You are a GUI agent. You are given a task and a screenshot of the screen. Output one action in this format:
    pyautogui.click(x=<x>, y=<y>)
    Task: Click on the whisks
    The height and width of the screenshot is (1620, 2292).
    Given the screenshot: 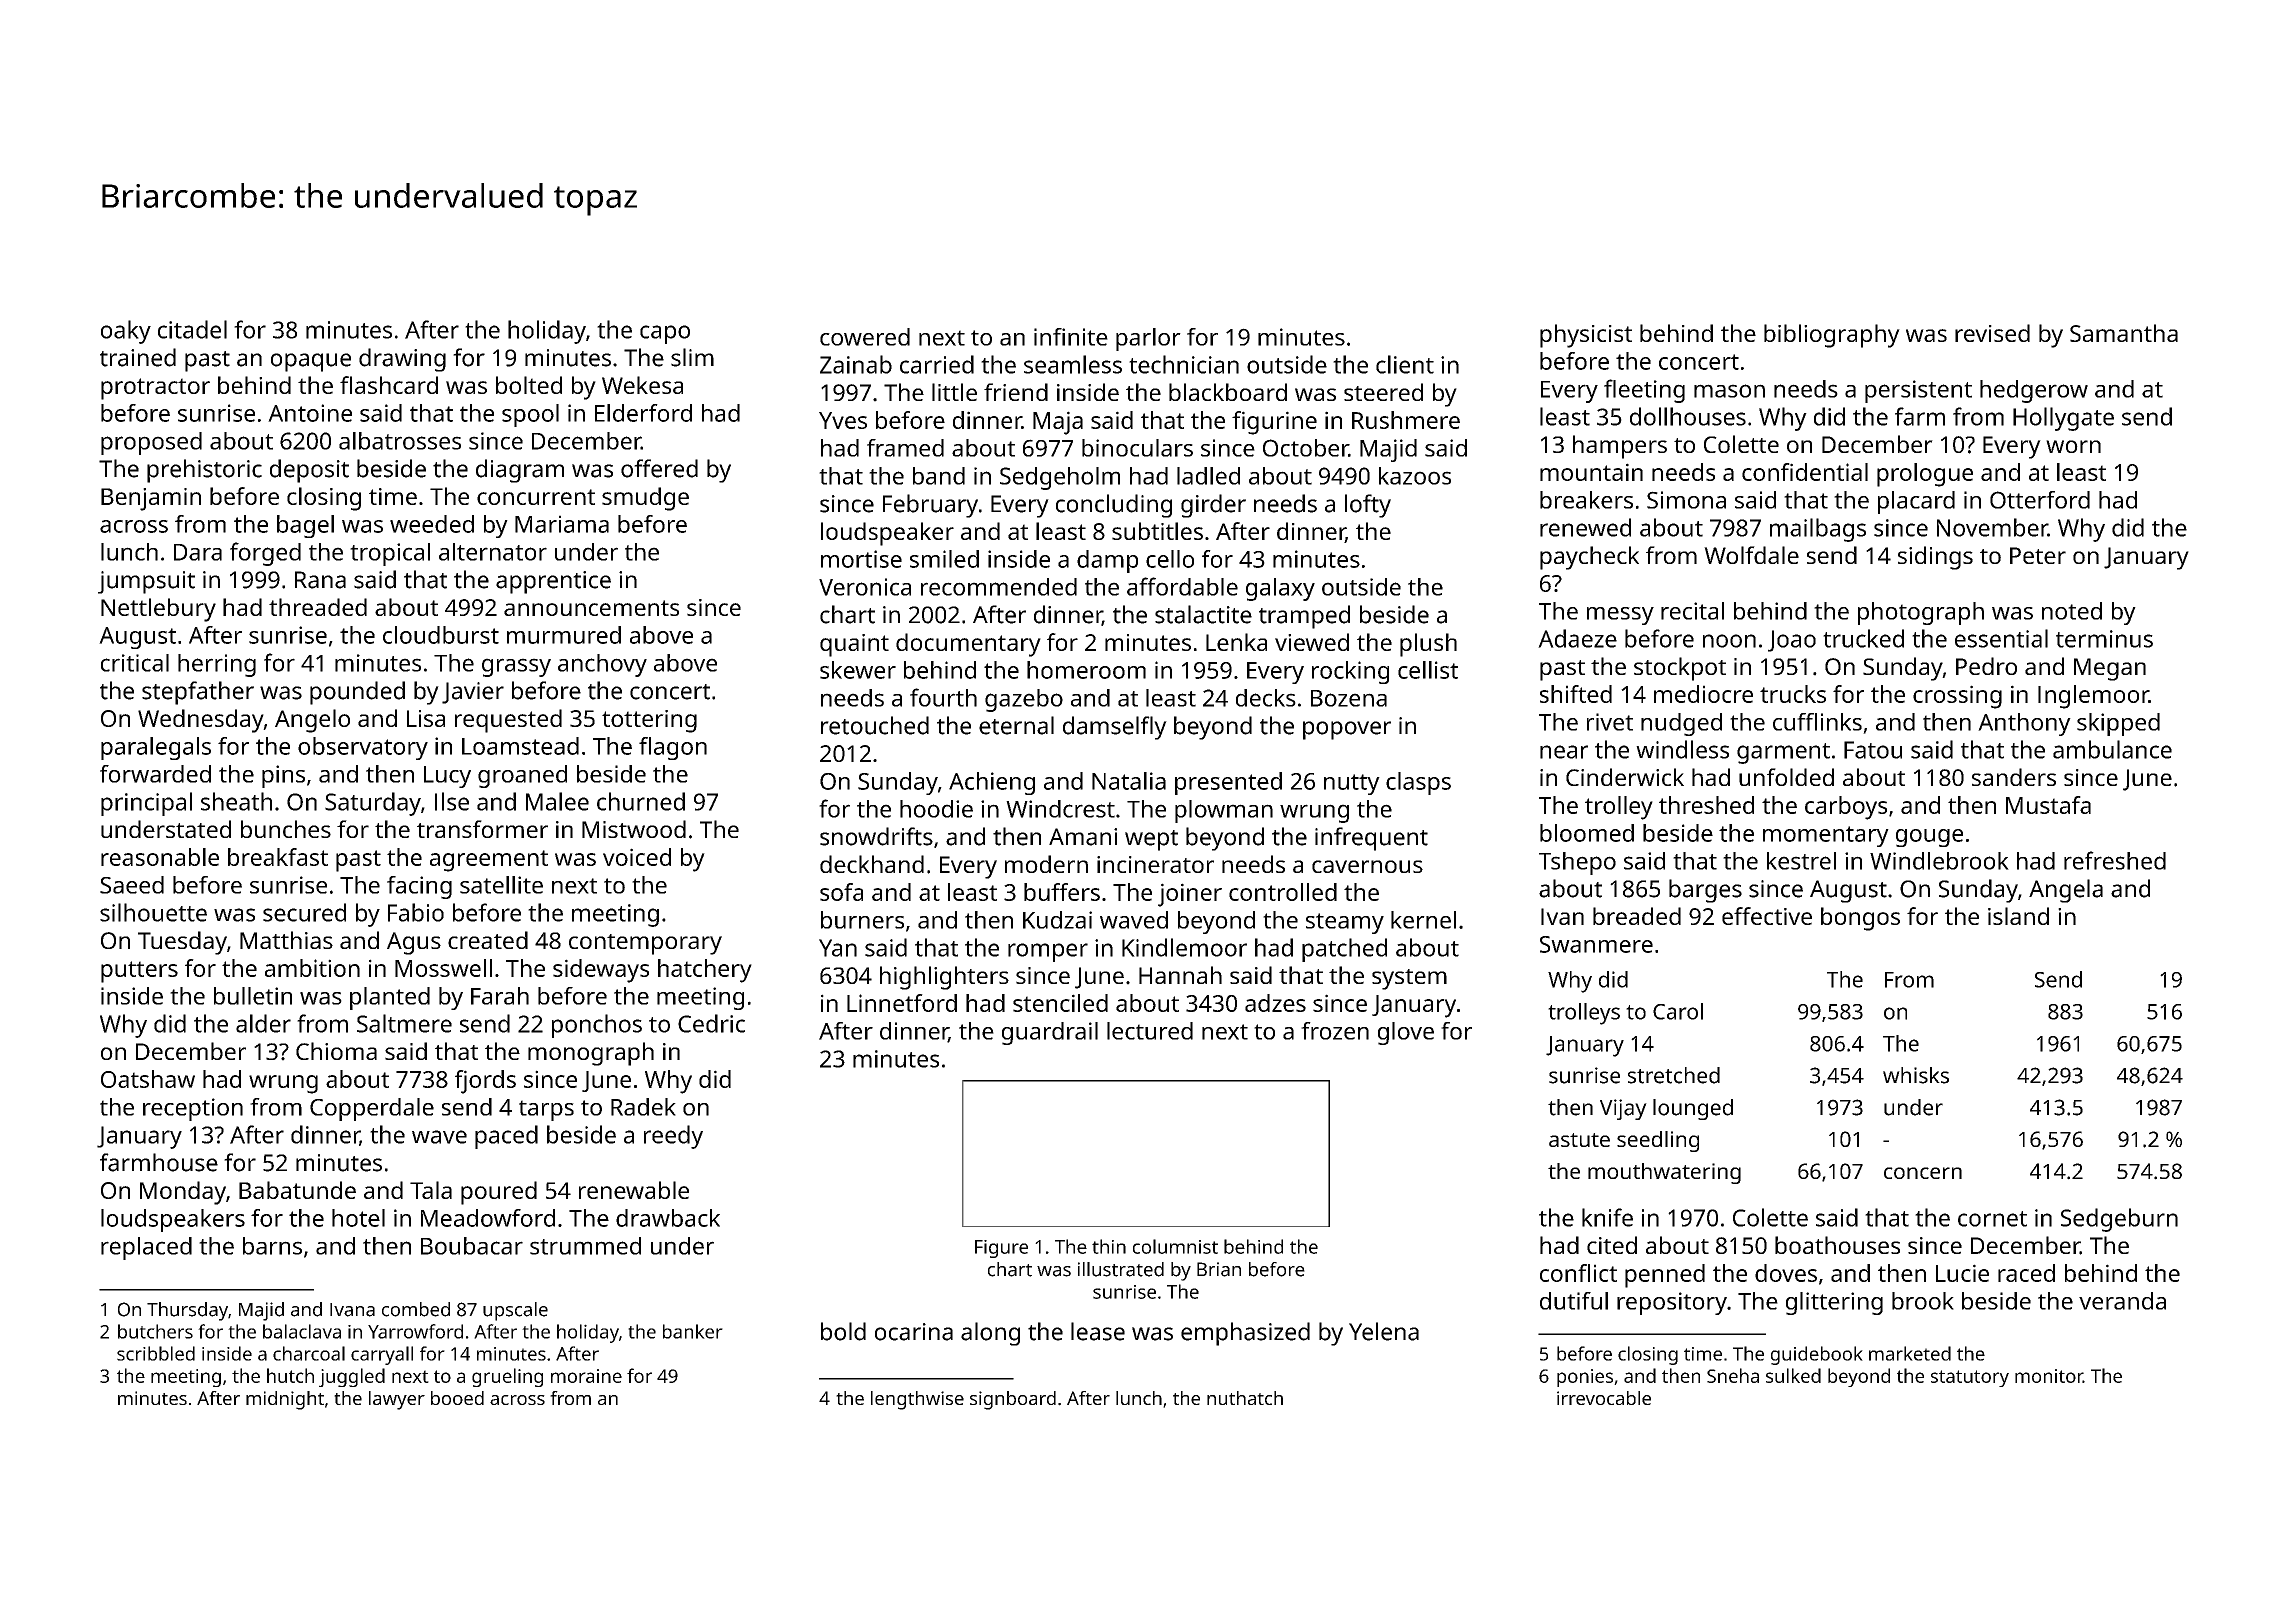 What is the action you would take?
    pyautogui.click(x=1916, y=1075)
